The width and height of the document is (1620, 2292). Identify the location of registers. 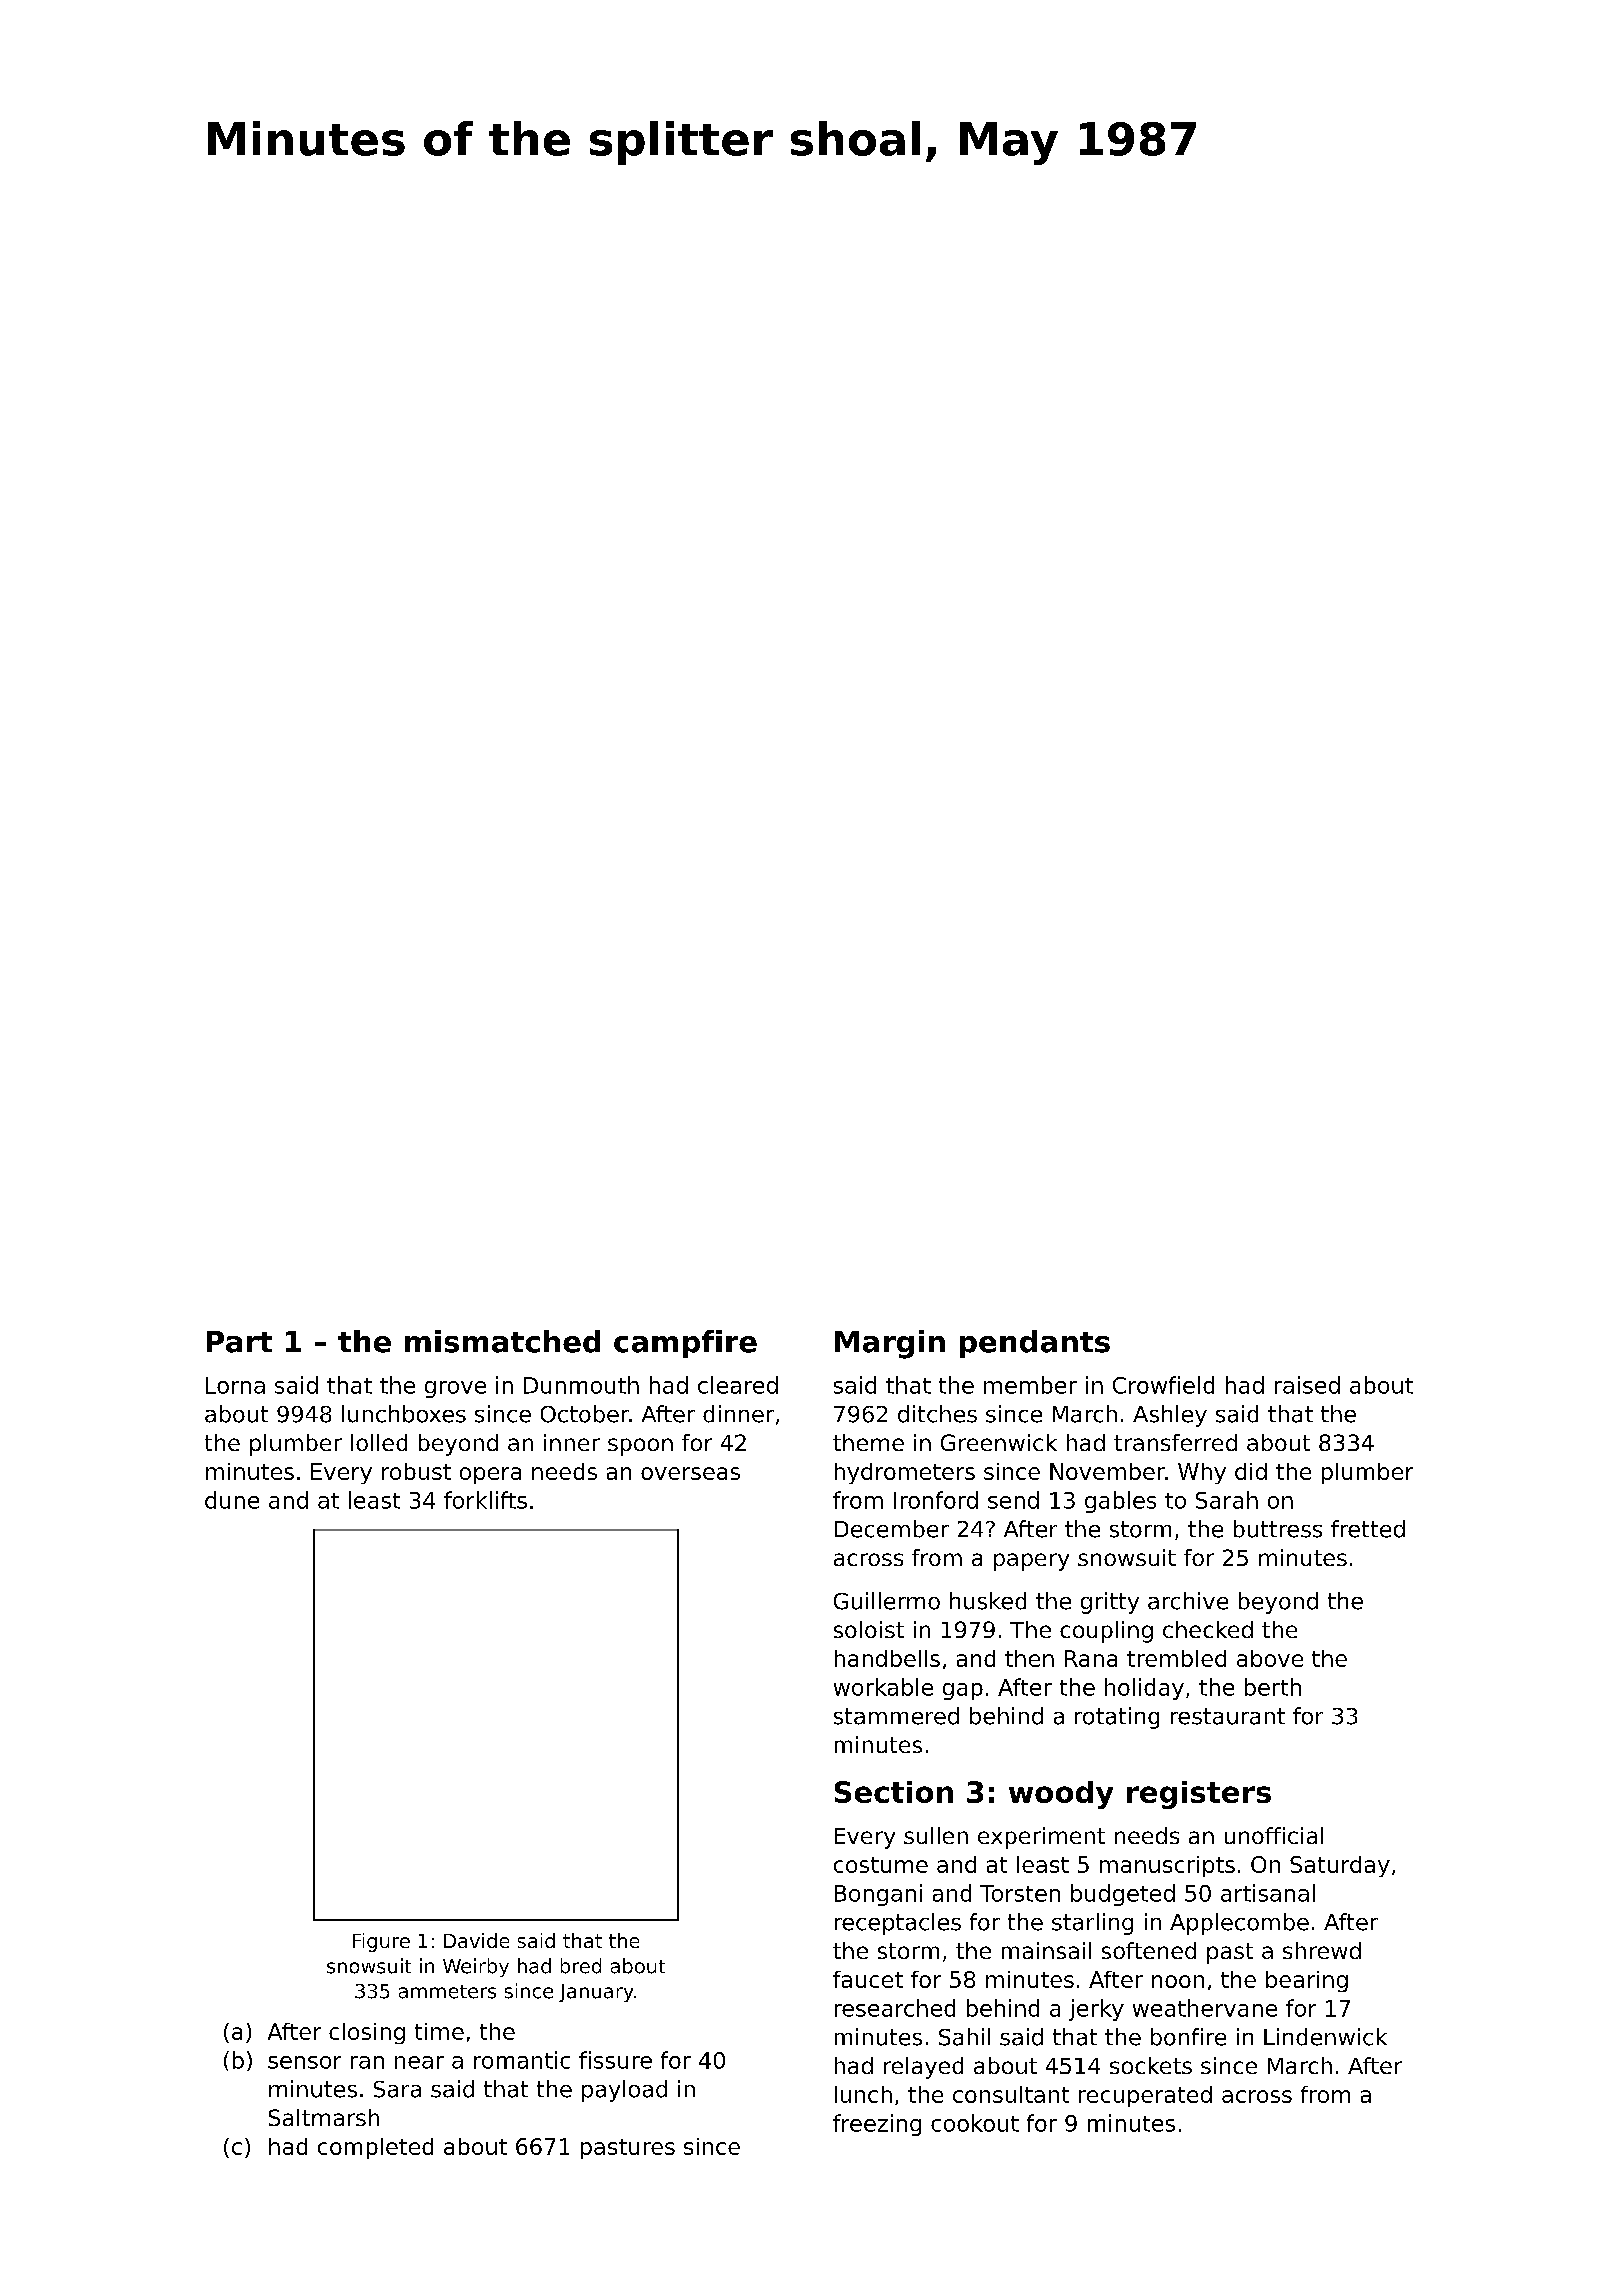
(1199, 1795).
